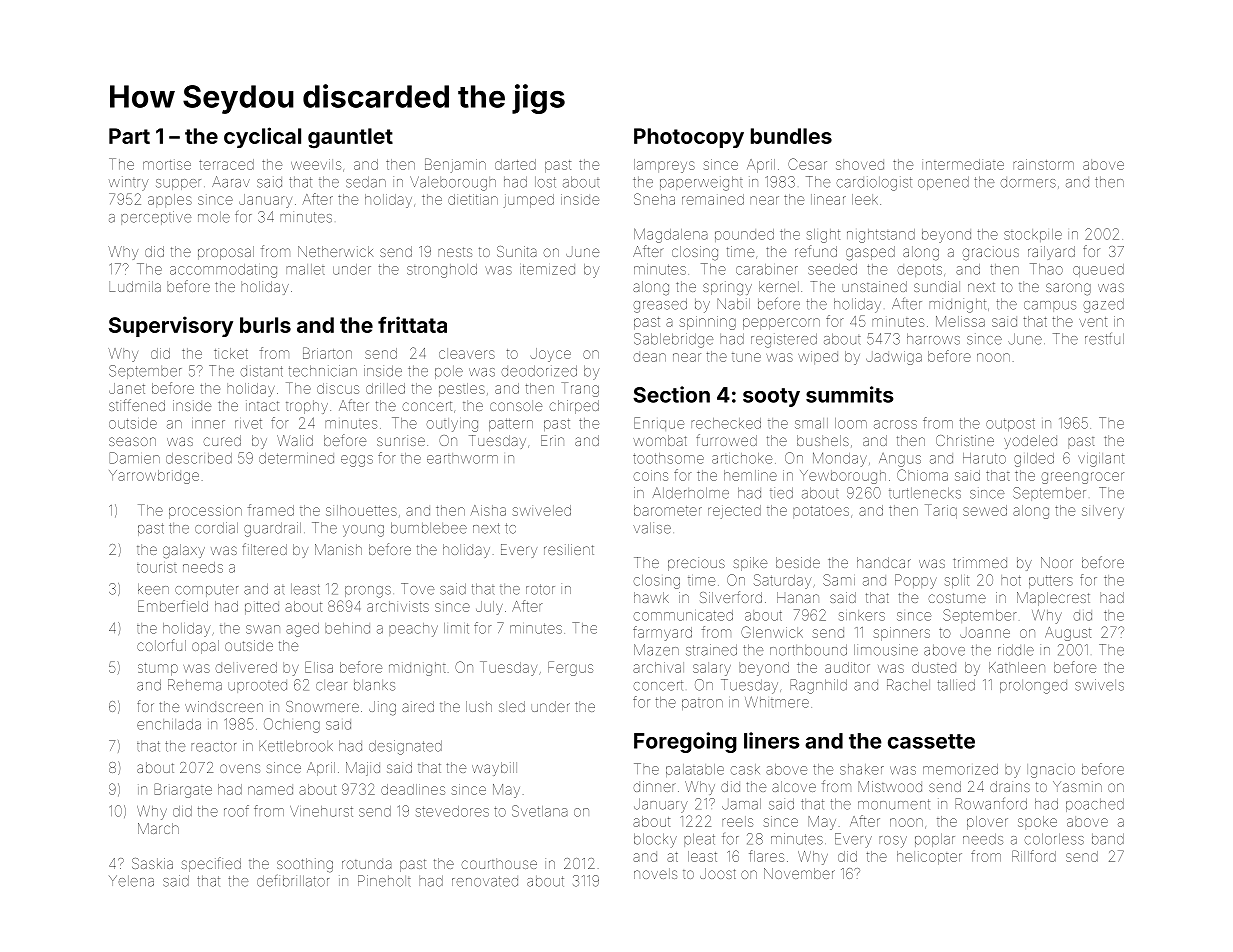 The width and height of the page is (1233, 952). Describe the element at coordinates (129, 183) in the page. I see `wintry` at that location.
